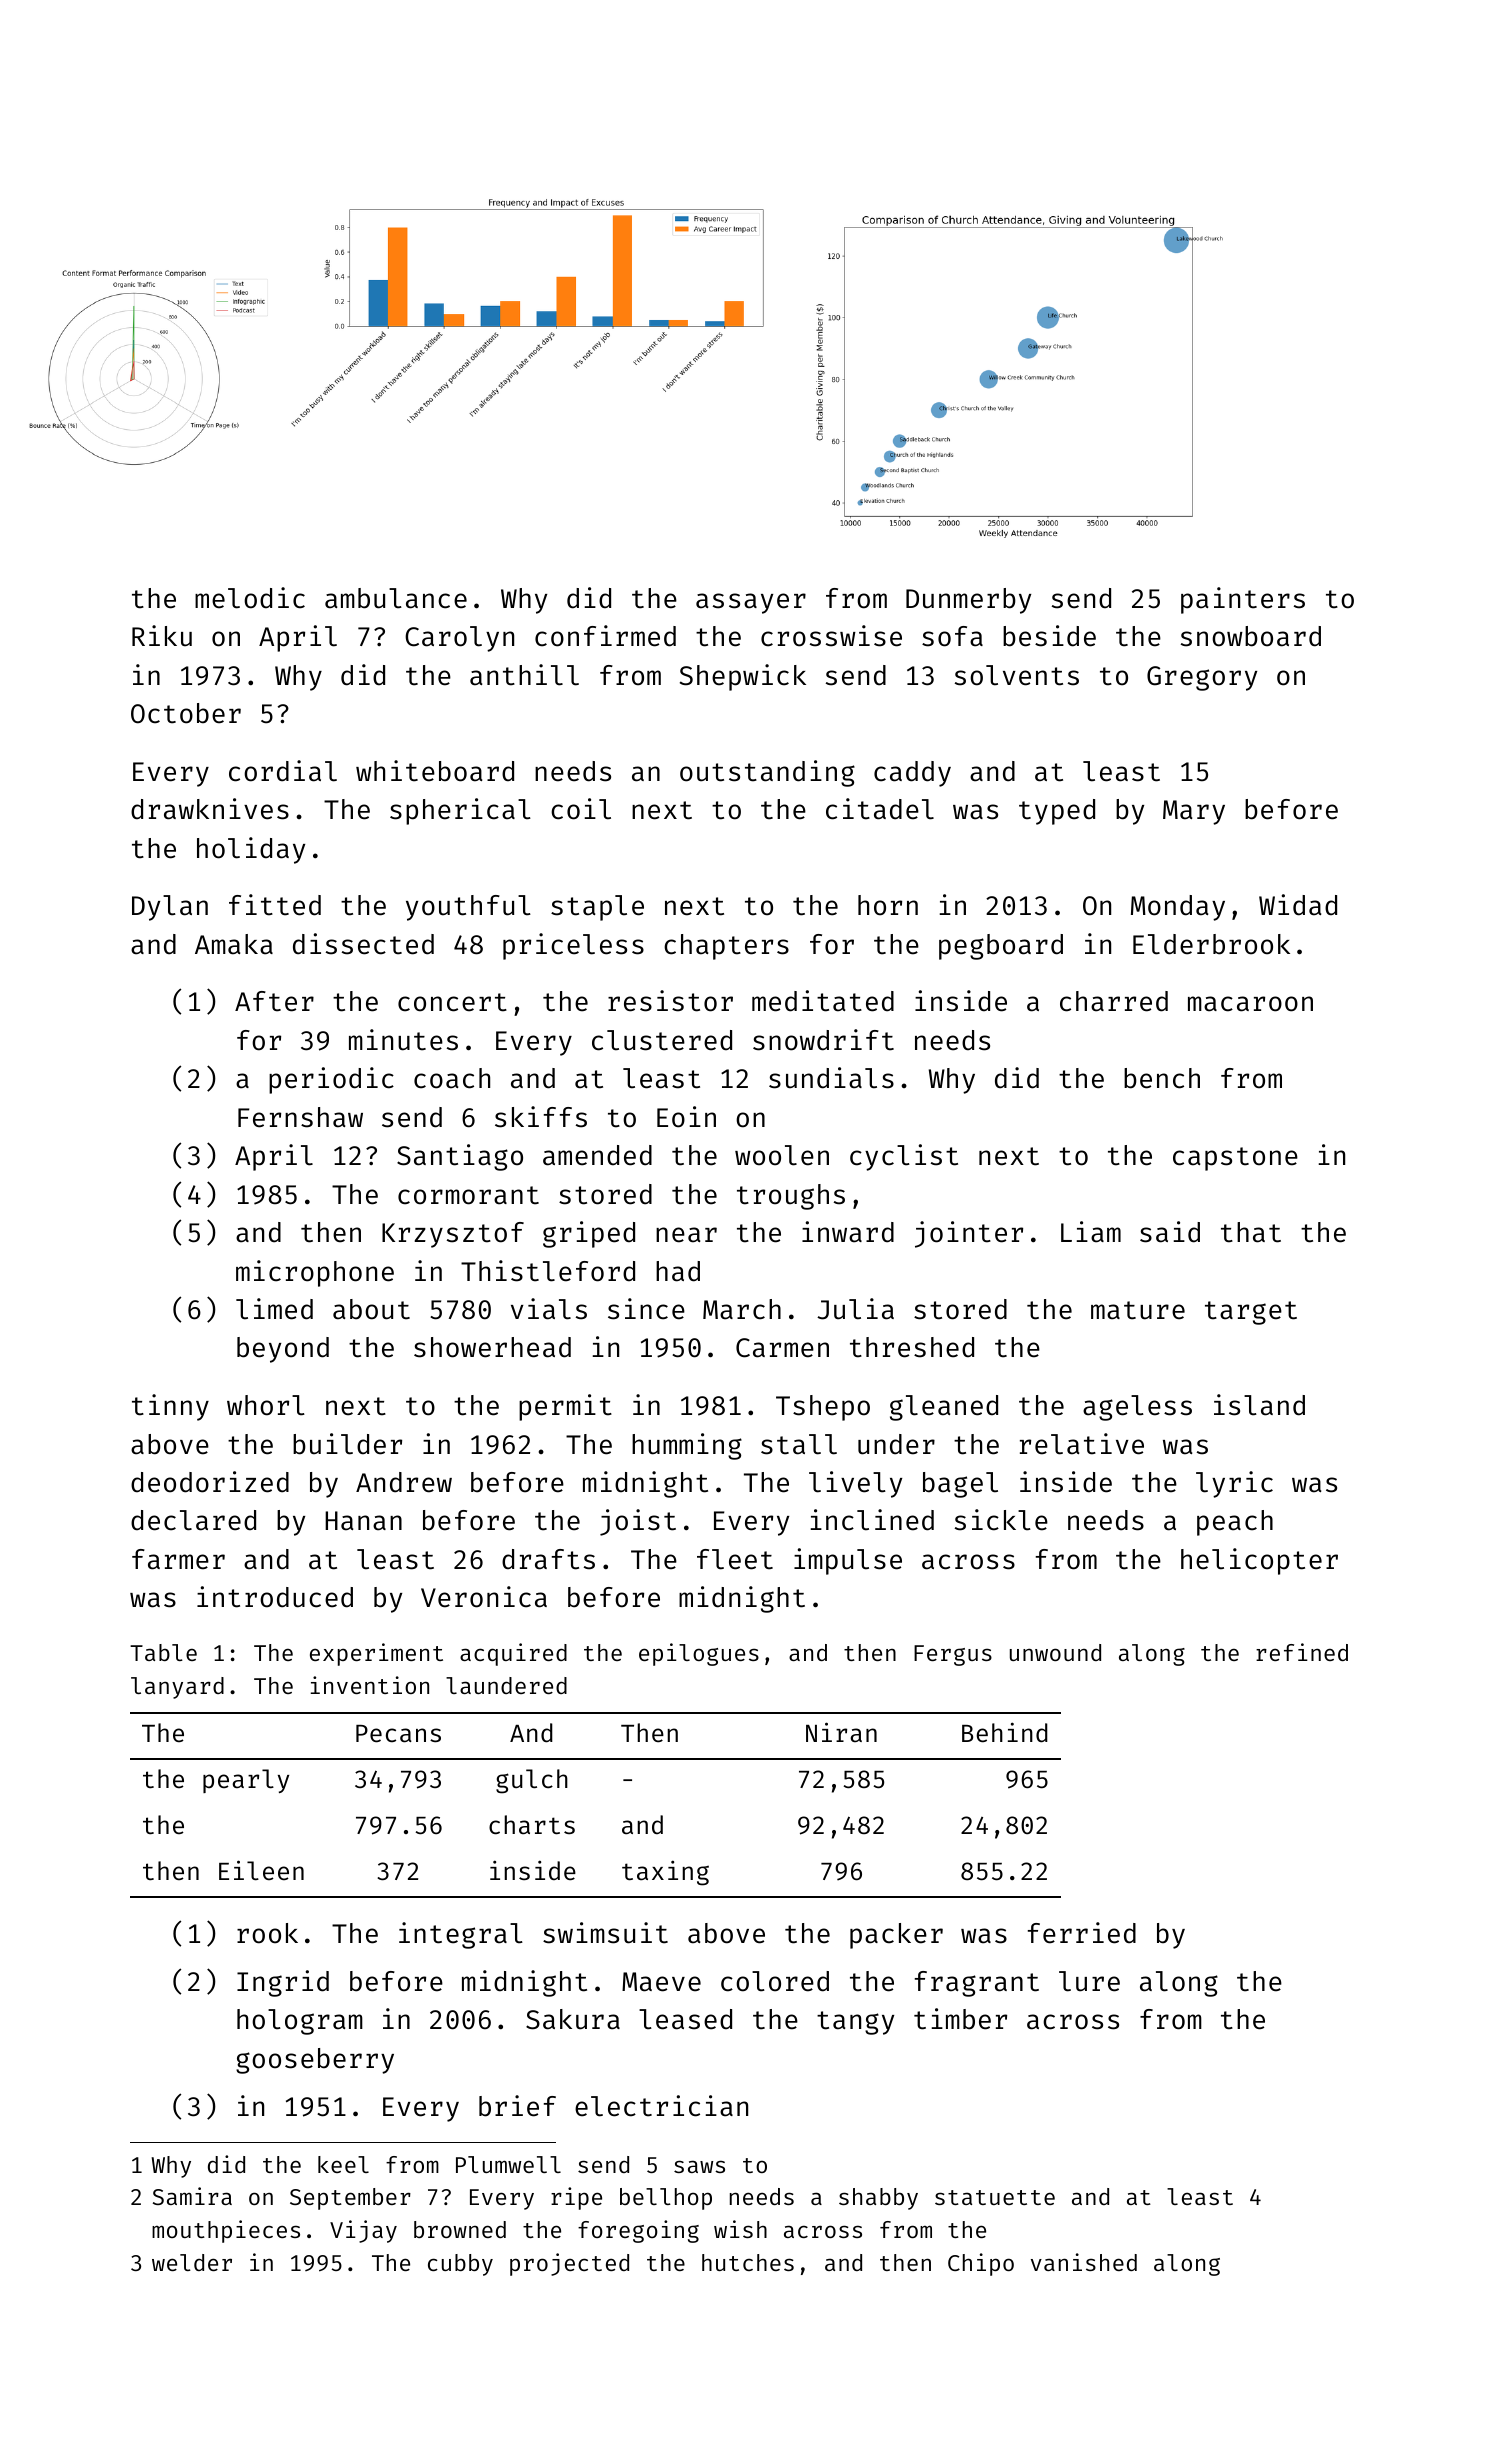  I want to click on cordial, so click(283, 771).
